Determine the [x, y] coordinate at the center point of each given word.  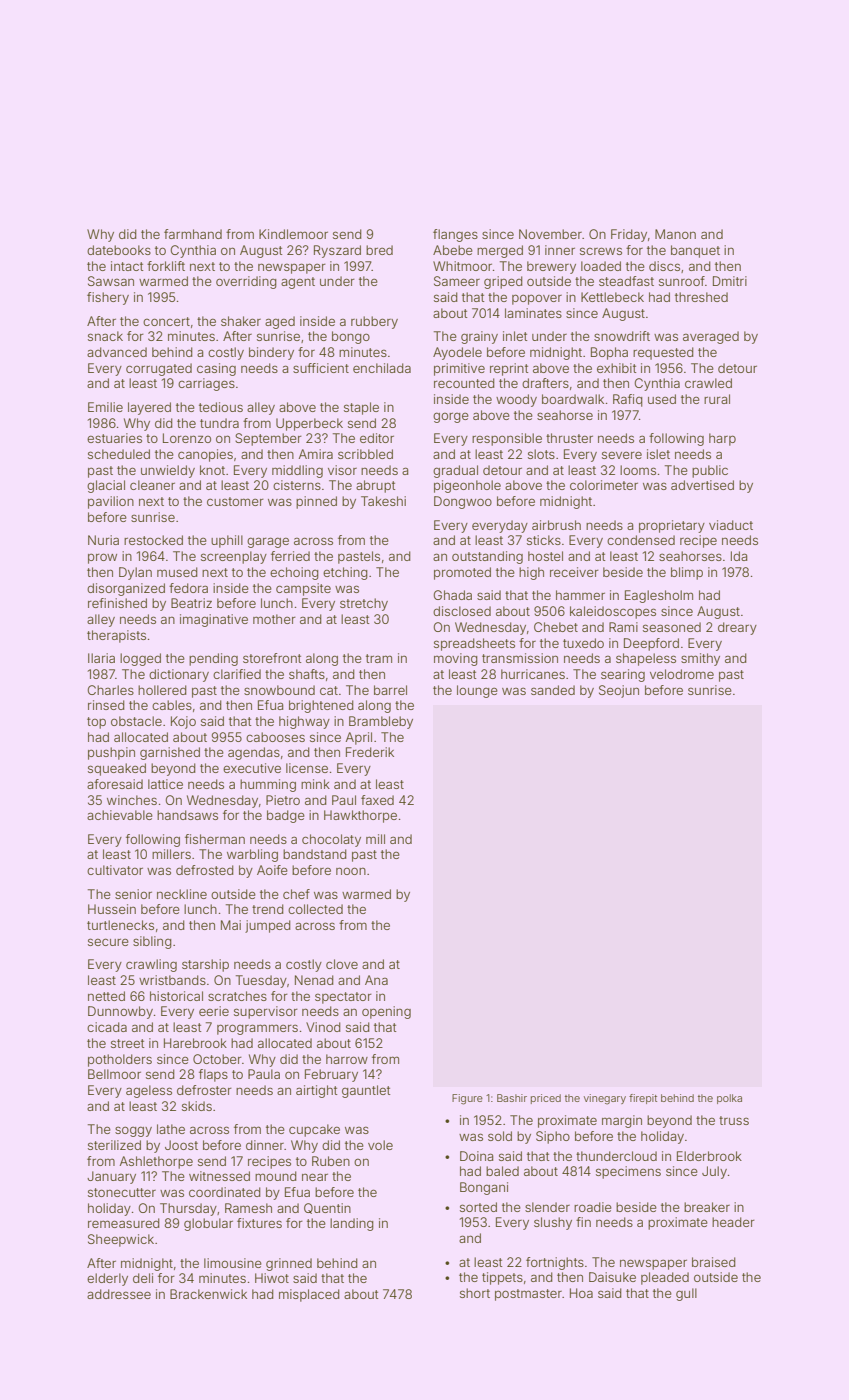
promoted [462, 573]
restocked [153, 540]
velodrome [682, 674]
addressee [119, 1294]
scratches [237, 996]
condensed [641, 540]
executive [252, 768]
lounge [477, 691]
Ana [376, 980]
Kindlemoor [293, 234]
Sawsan [111, 281]
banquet [695, 251]
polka [729, 1099]
